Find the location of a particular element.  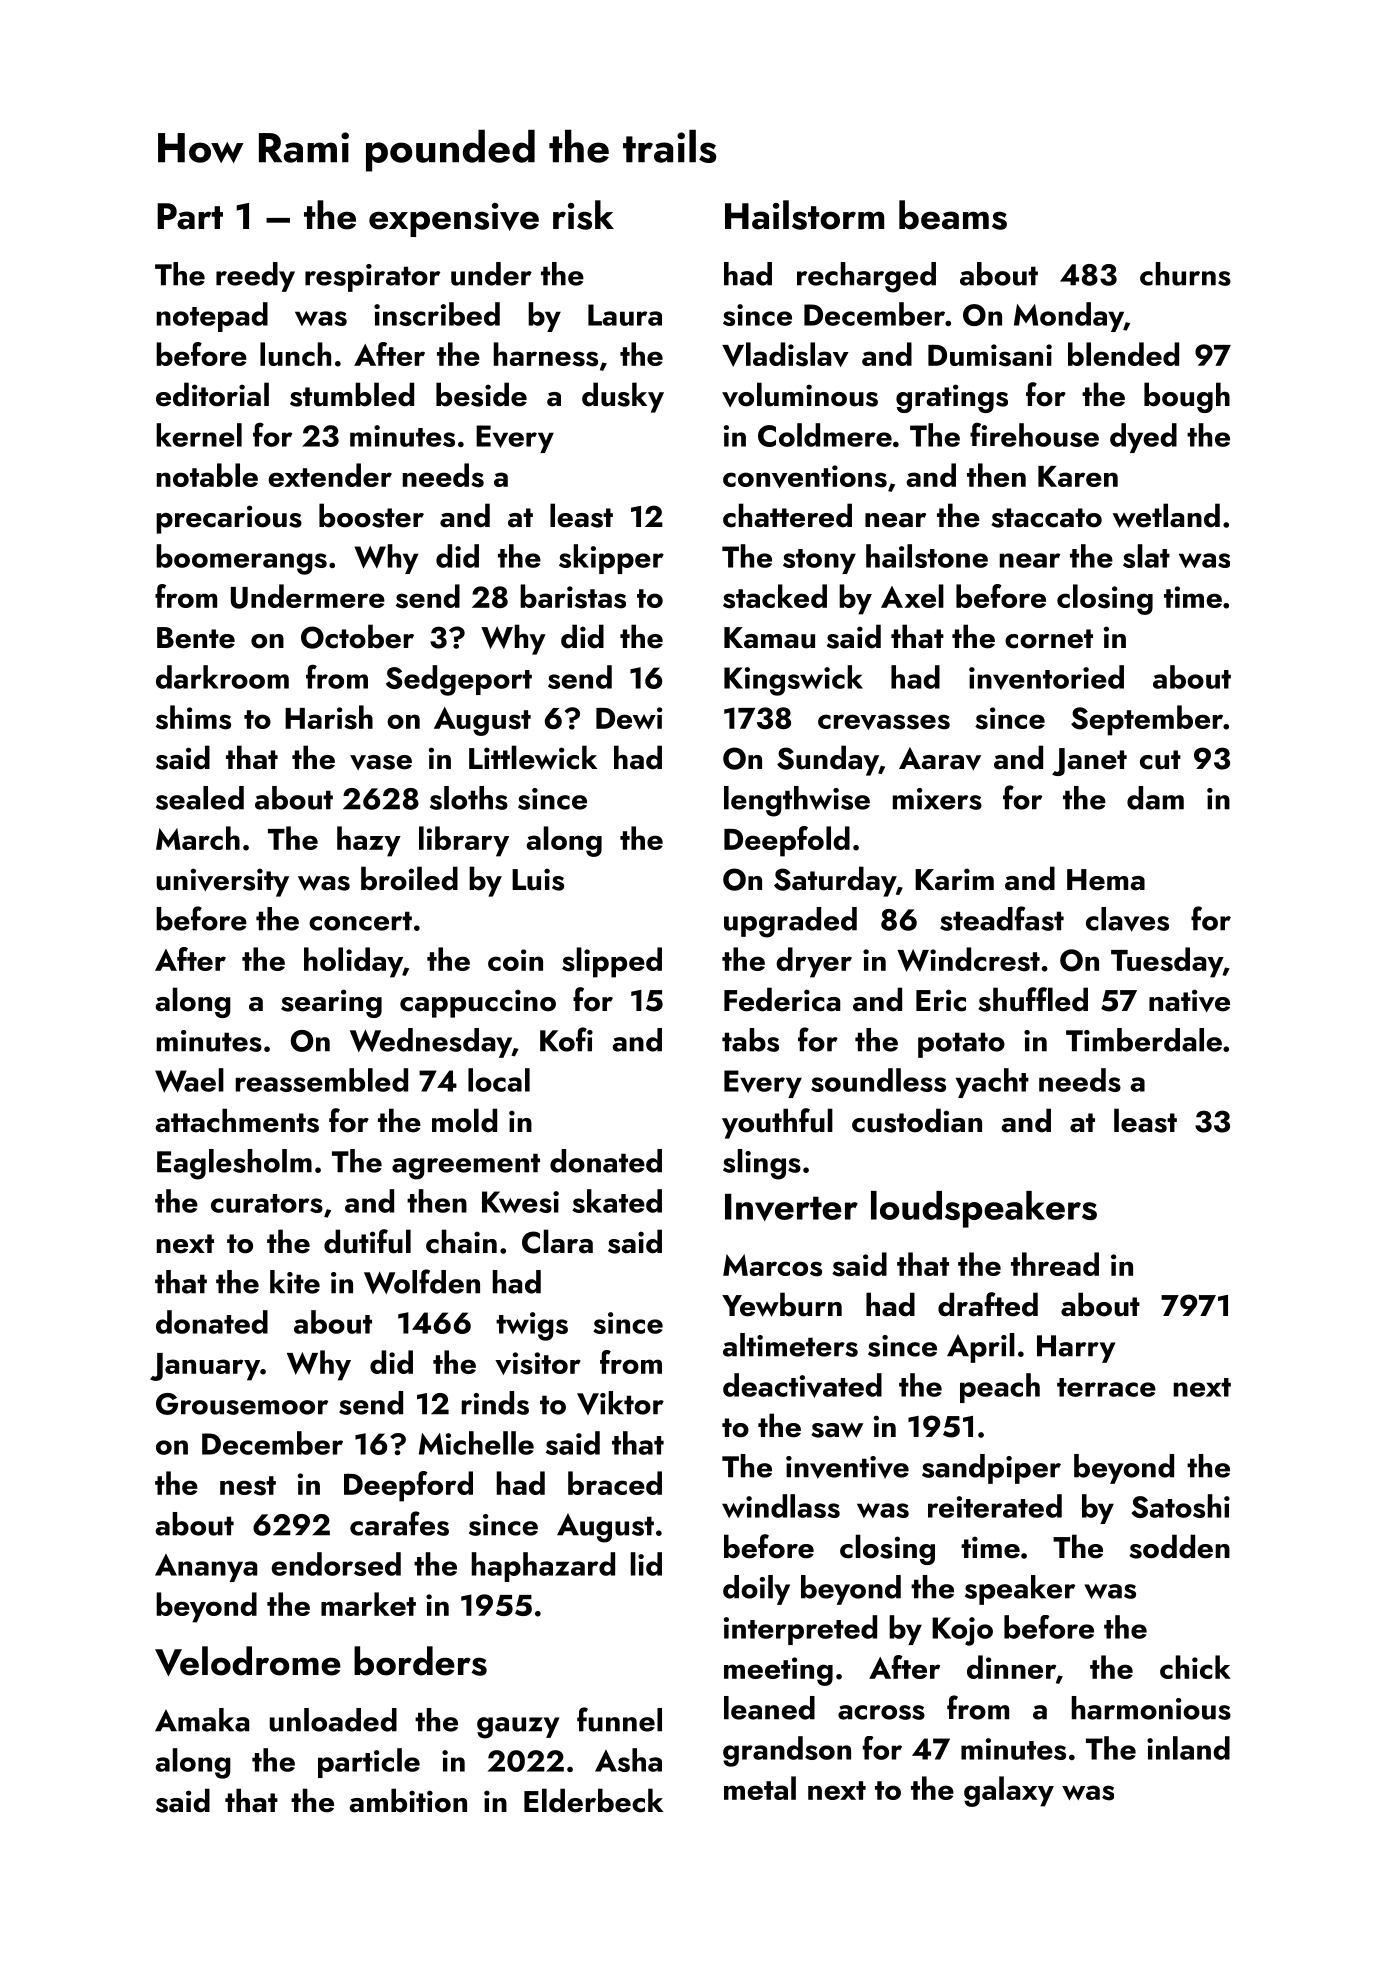

Wednesday is located at coordinates (431, 1043).
